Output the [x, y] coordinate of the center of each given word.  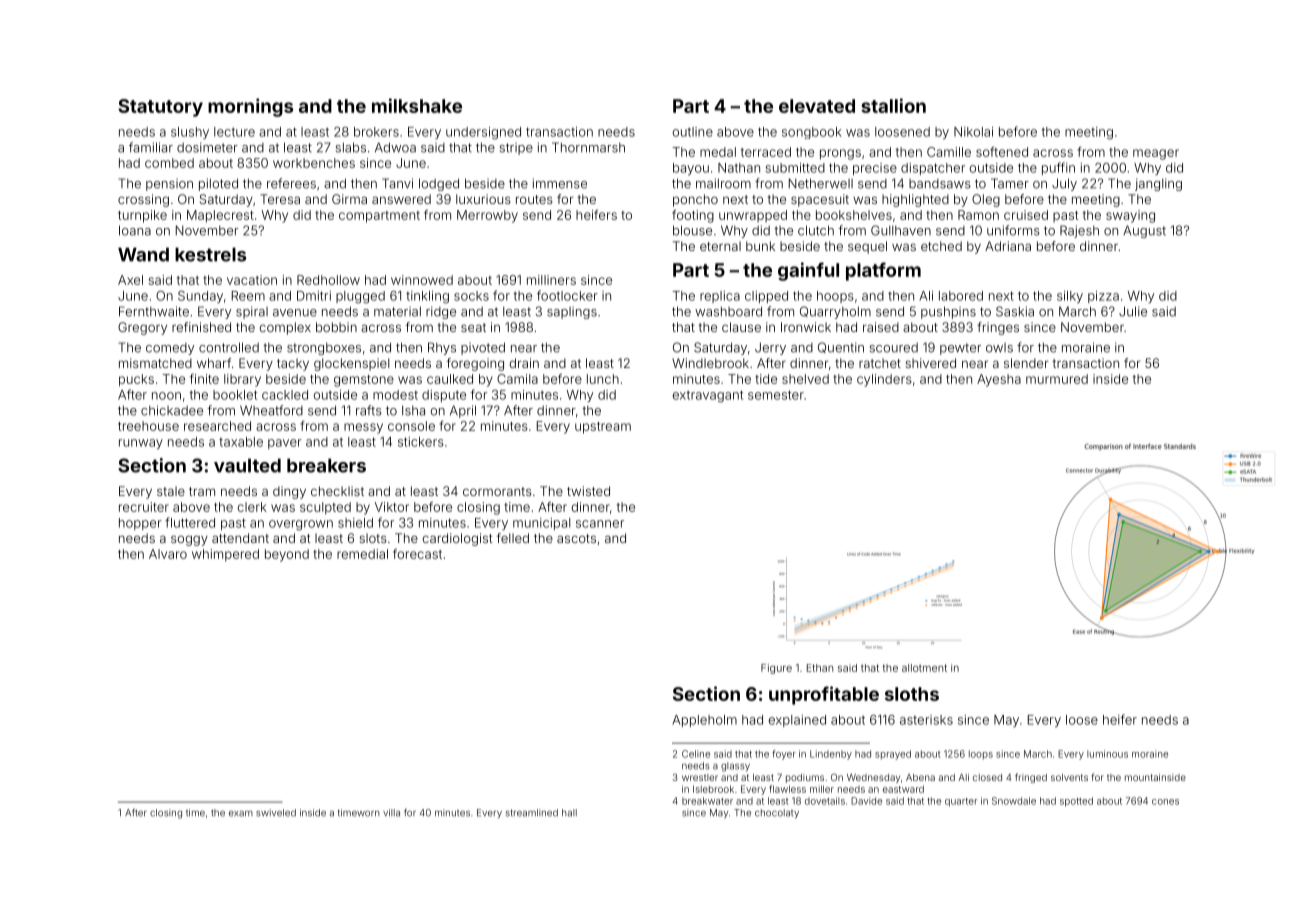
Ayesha [999, 380]
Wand [143, 254]
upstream [603, 428]
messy [363, 428]
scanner [600, 524]
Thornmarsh [588, 147]
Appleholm [704, 721]
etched [941, 246]
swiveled [276, 813]
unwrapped [753, 216]
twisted [588, 491]
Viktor [392, 507]
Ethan [820, 668]
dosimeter [207, 147]
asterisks [926, 720]
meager [1156, 154]
